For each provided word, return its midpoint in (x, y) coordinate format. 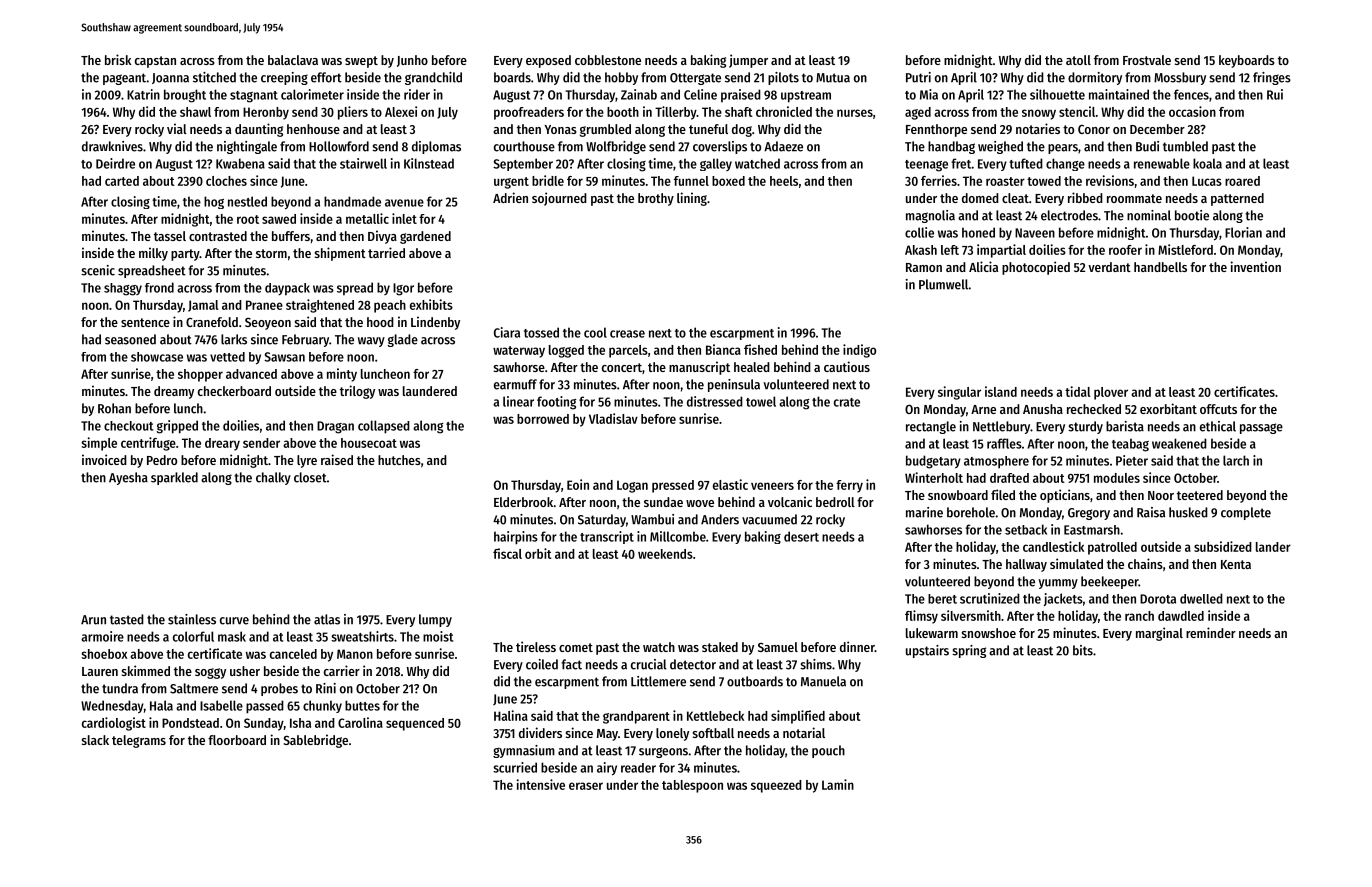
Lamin (838, 784)
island (1001, 391)
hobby (621, 78)
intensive (541, 784)
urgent (511, 183)
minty (342, 375)
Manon (355, 654)
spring (969, 651)
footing (557, 403)
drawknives (112, 146)
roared (1242, 181)
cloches (226, 181)
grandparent (636, 717)
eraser (586, 786)
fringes (1272, 78)
